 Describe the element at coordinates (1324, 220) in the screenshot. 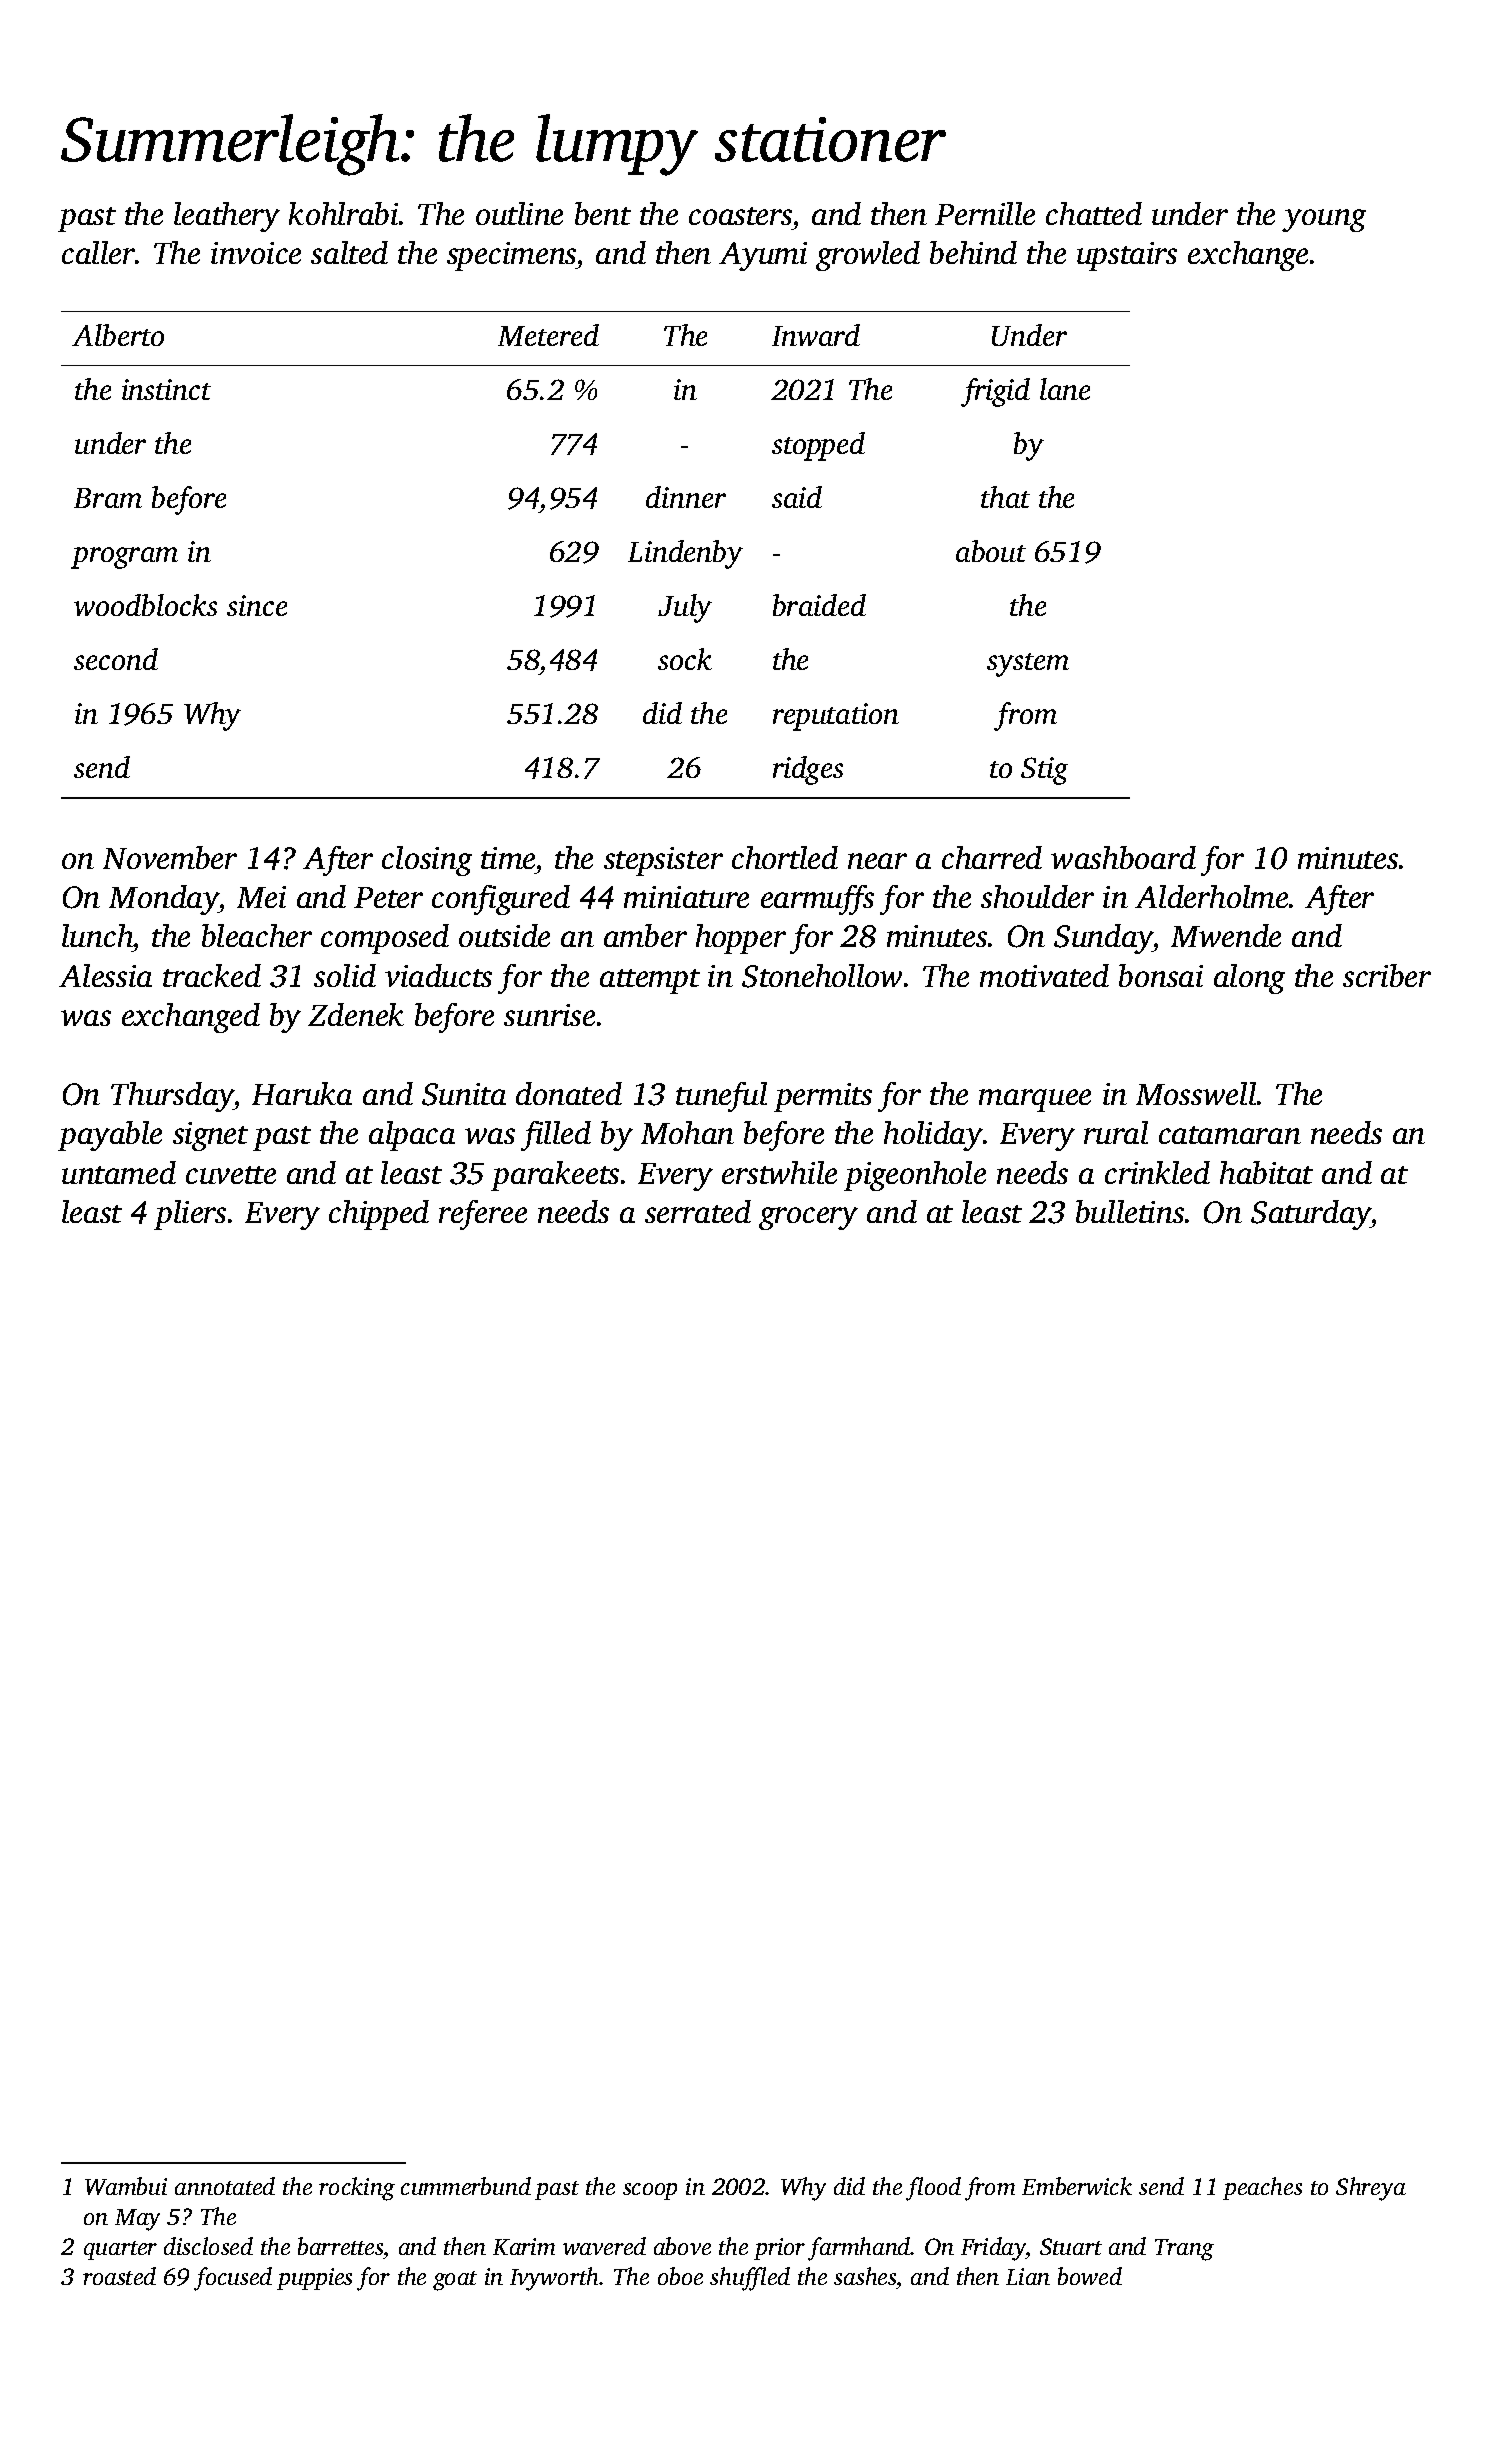

I see `young` at that location.
